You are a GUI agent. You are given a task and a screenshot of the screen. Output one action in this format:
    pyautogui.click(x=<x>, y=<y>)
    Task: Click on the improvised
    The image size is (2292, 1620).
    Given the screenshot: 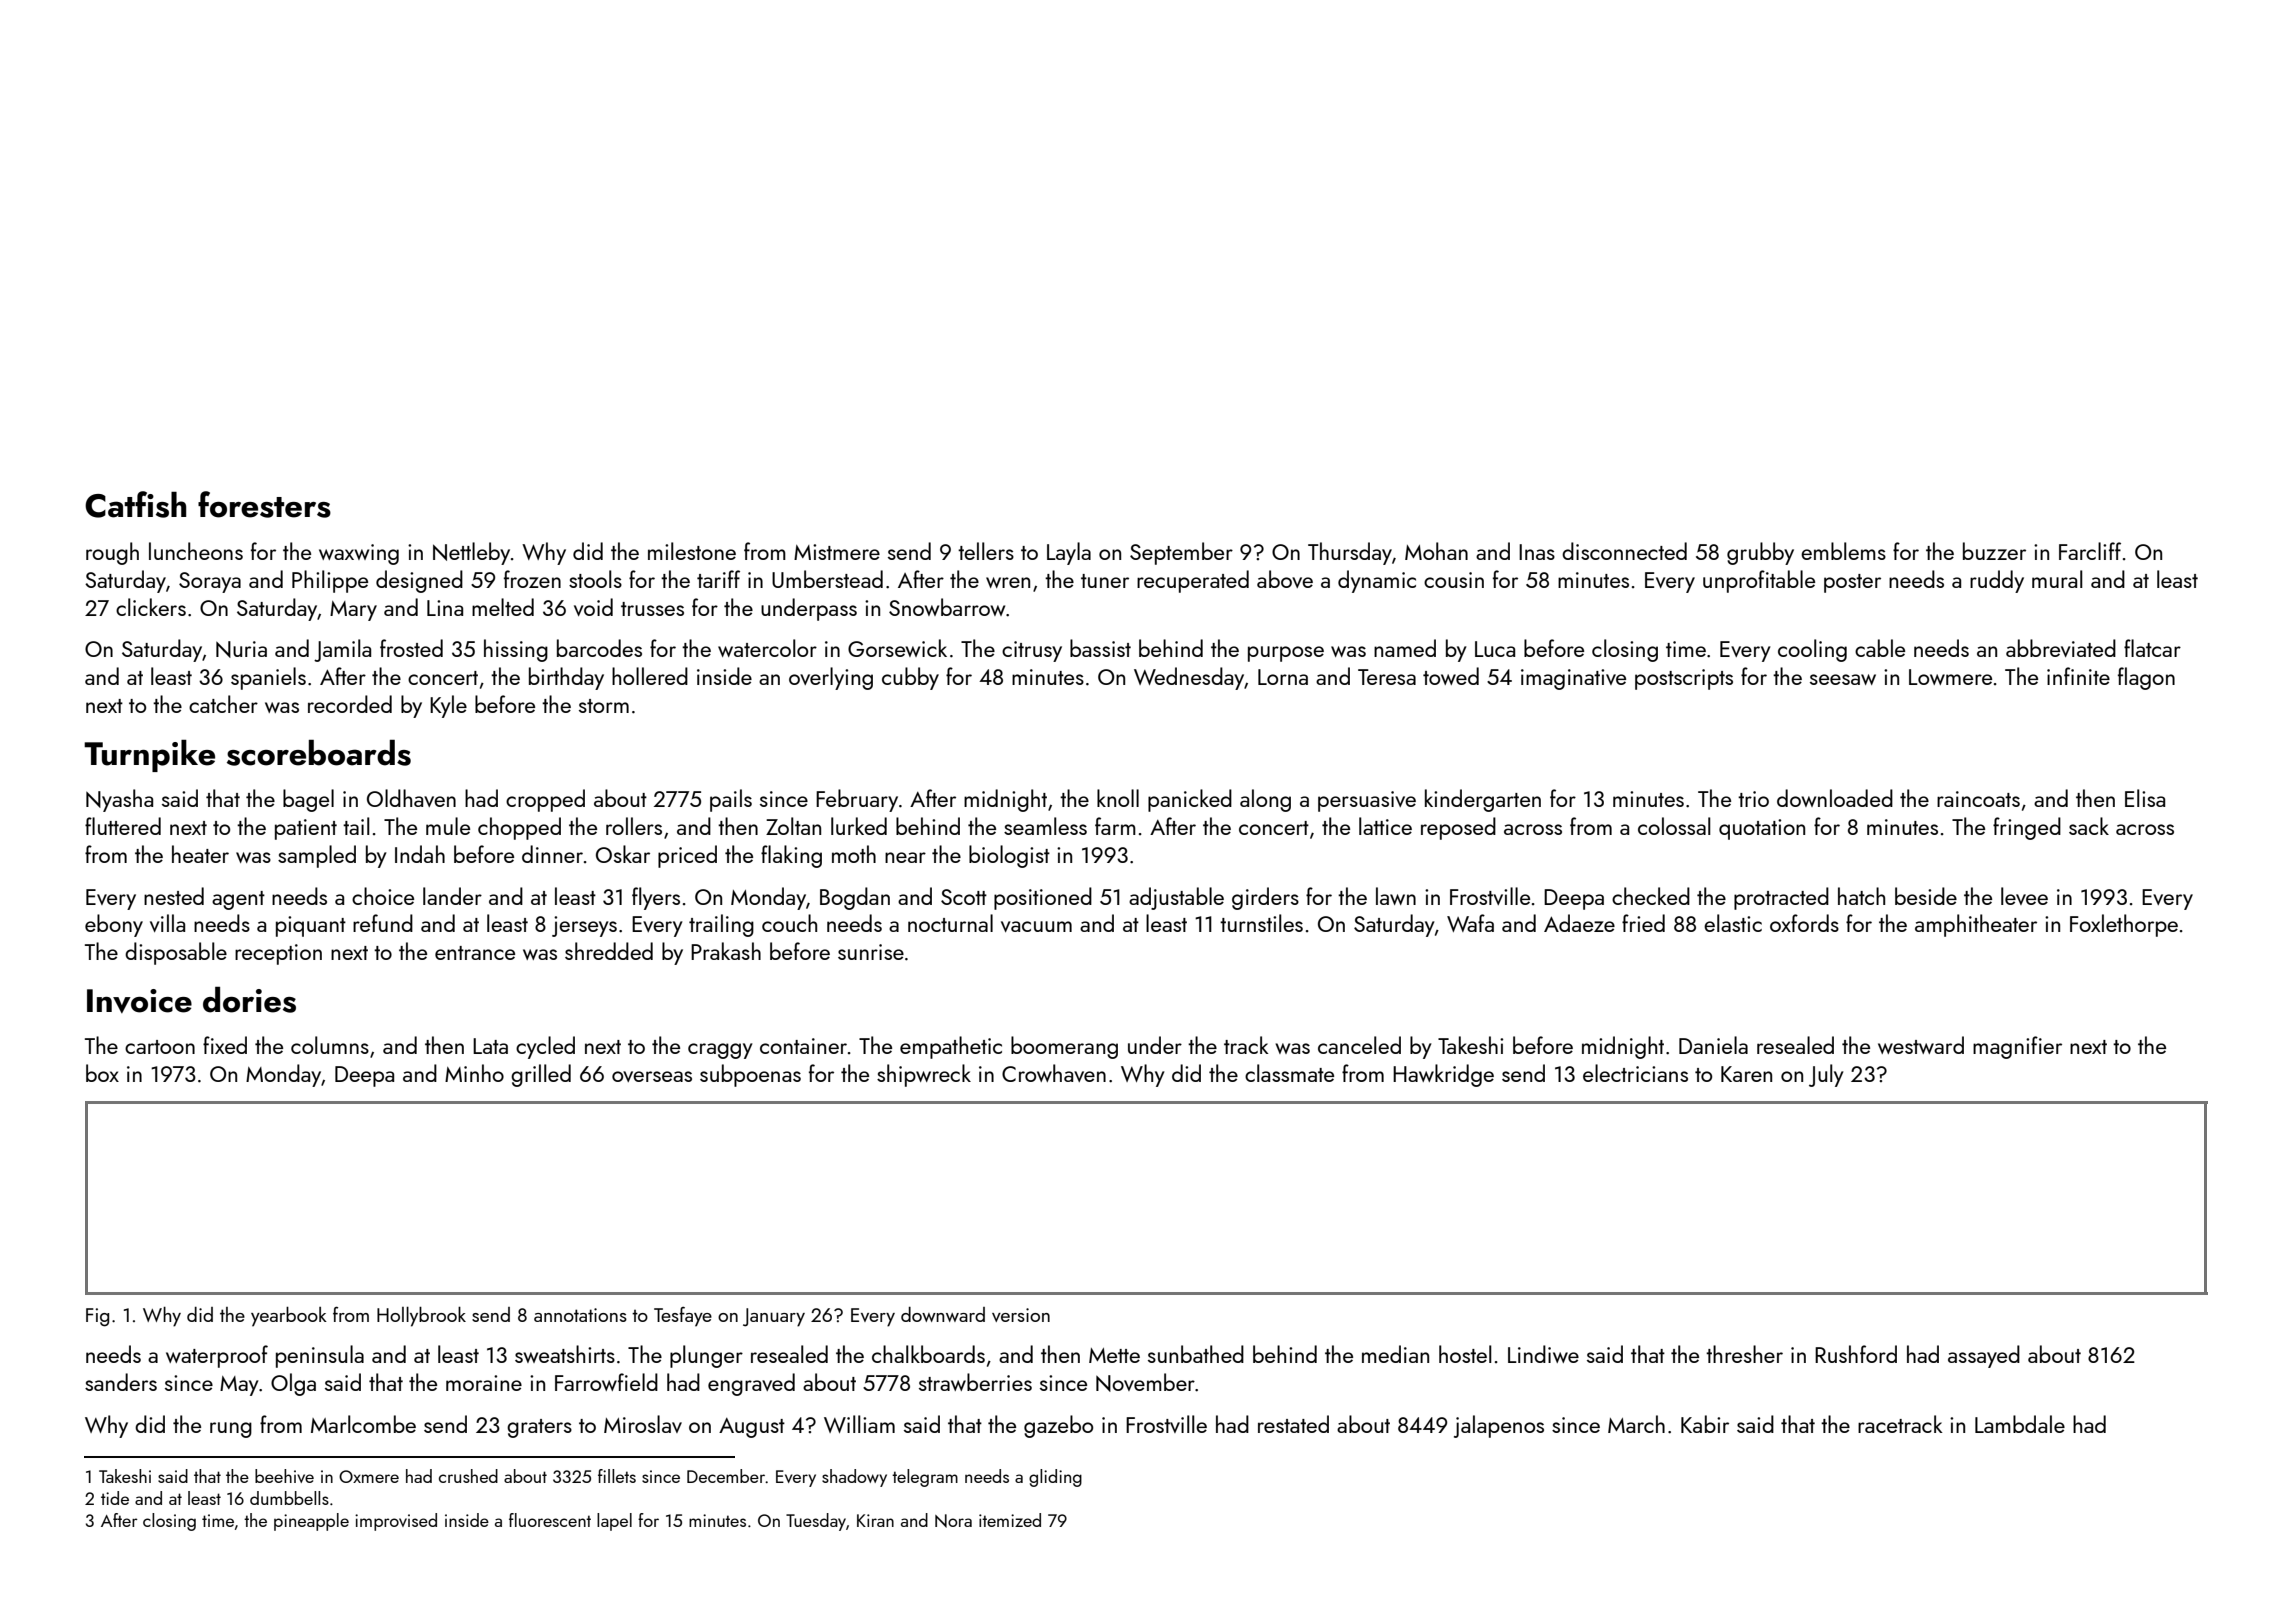 What is the action you would take?
    pyautogui.click(x=396, y=1522)
